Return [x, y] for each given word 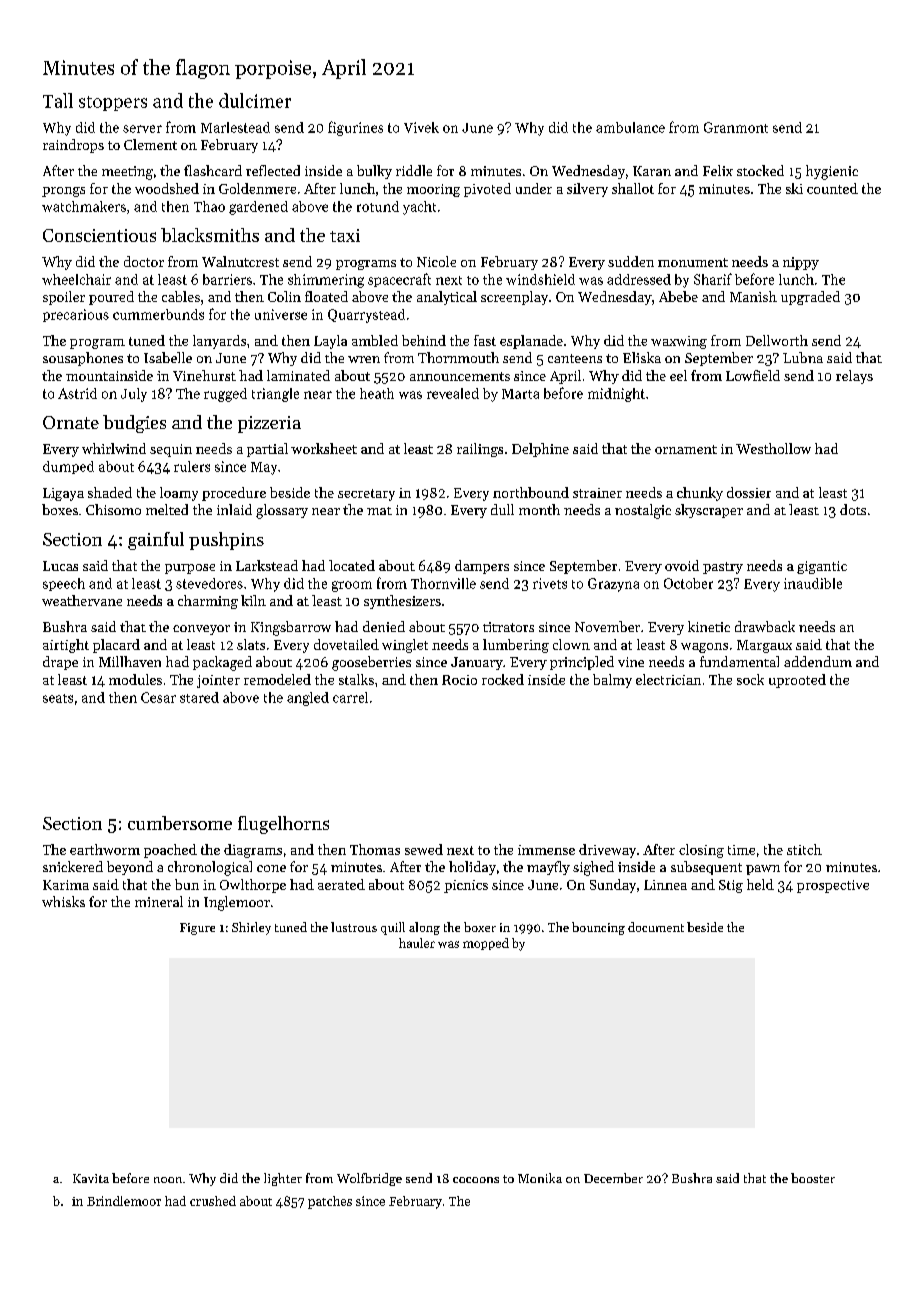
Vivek [421, 127]
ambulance [630, 127]
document [656, 927]
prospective [833, 886]
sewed [424, 849]
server [142, 129]
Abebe [678, 296]
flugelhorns [283, 825]
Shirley [251, 928]
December [613, 1178]
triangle [275, 395]
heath [377, 393]
